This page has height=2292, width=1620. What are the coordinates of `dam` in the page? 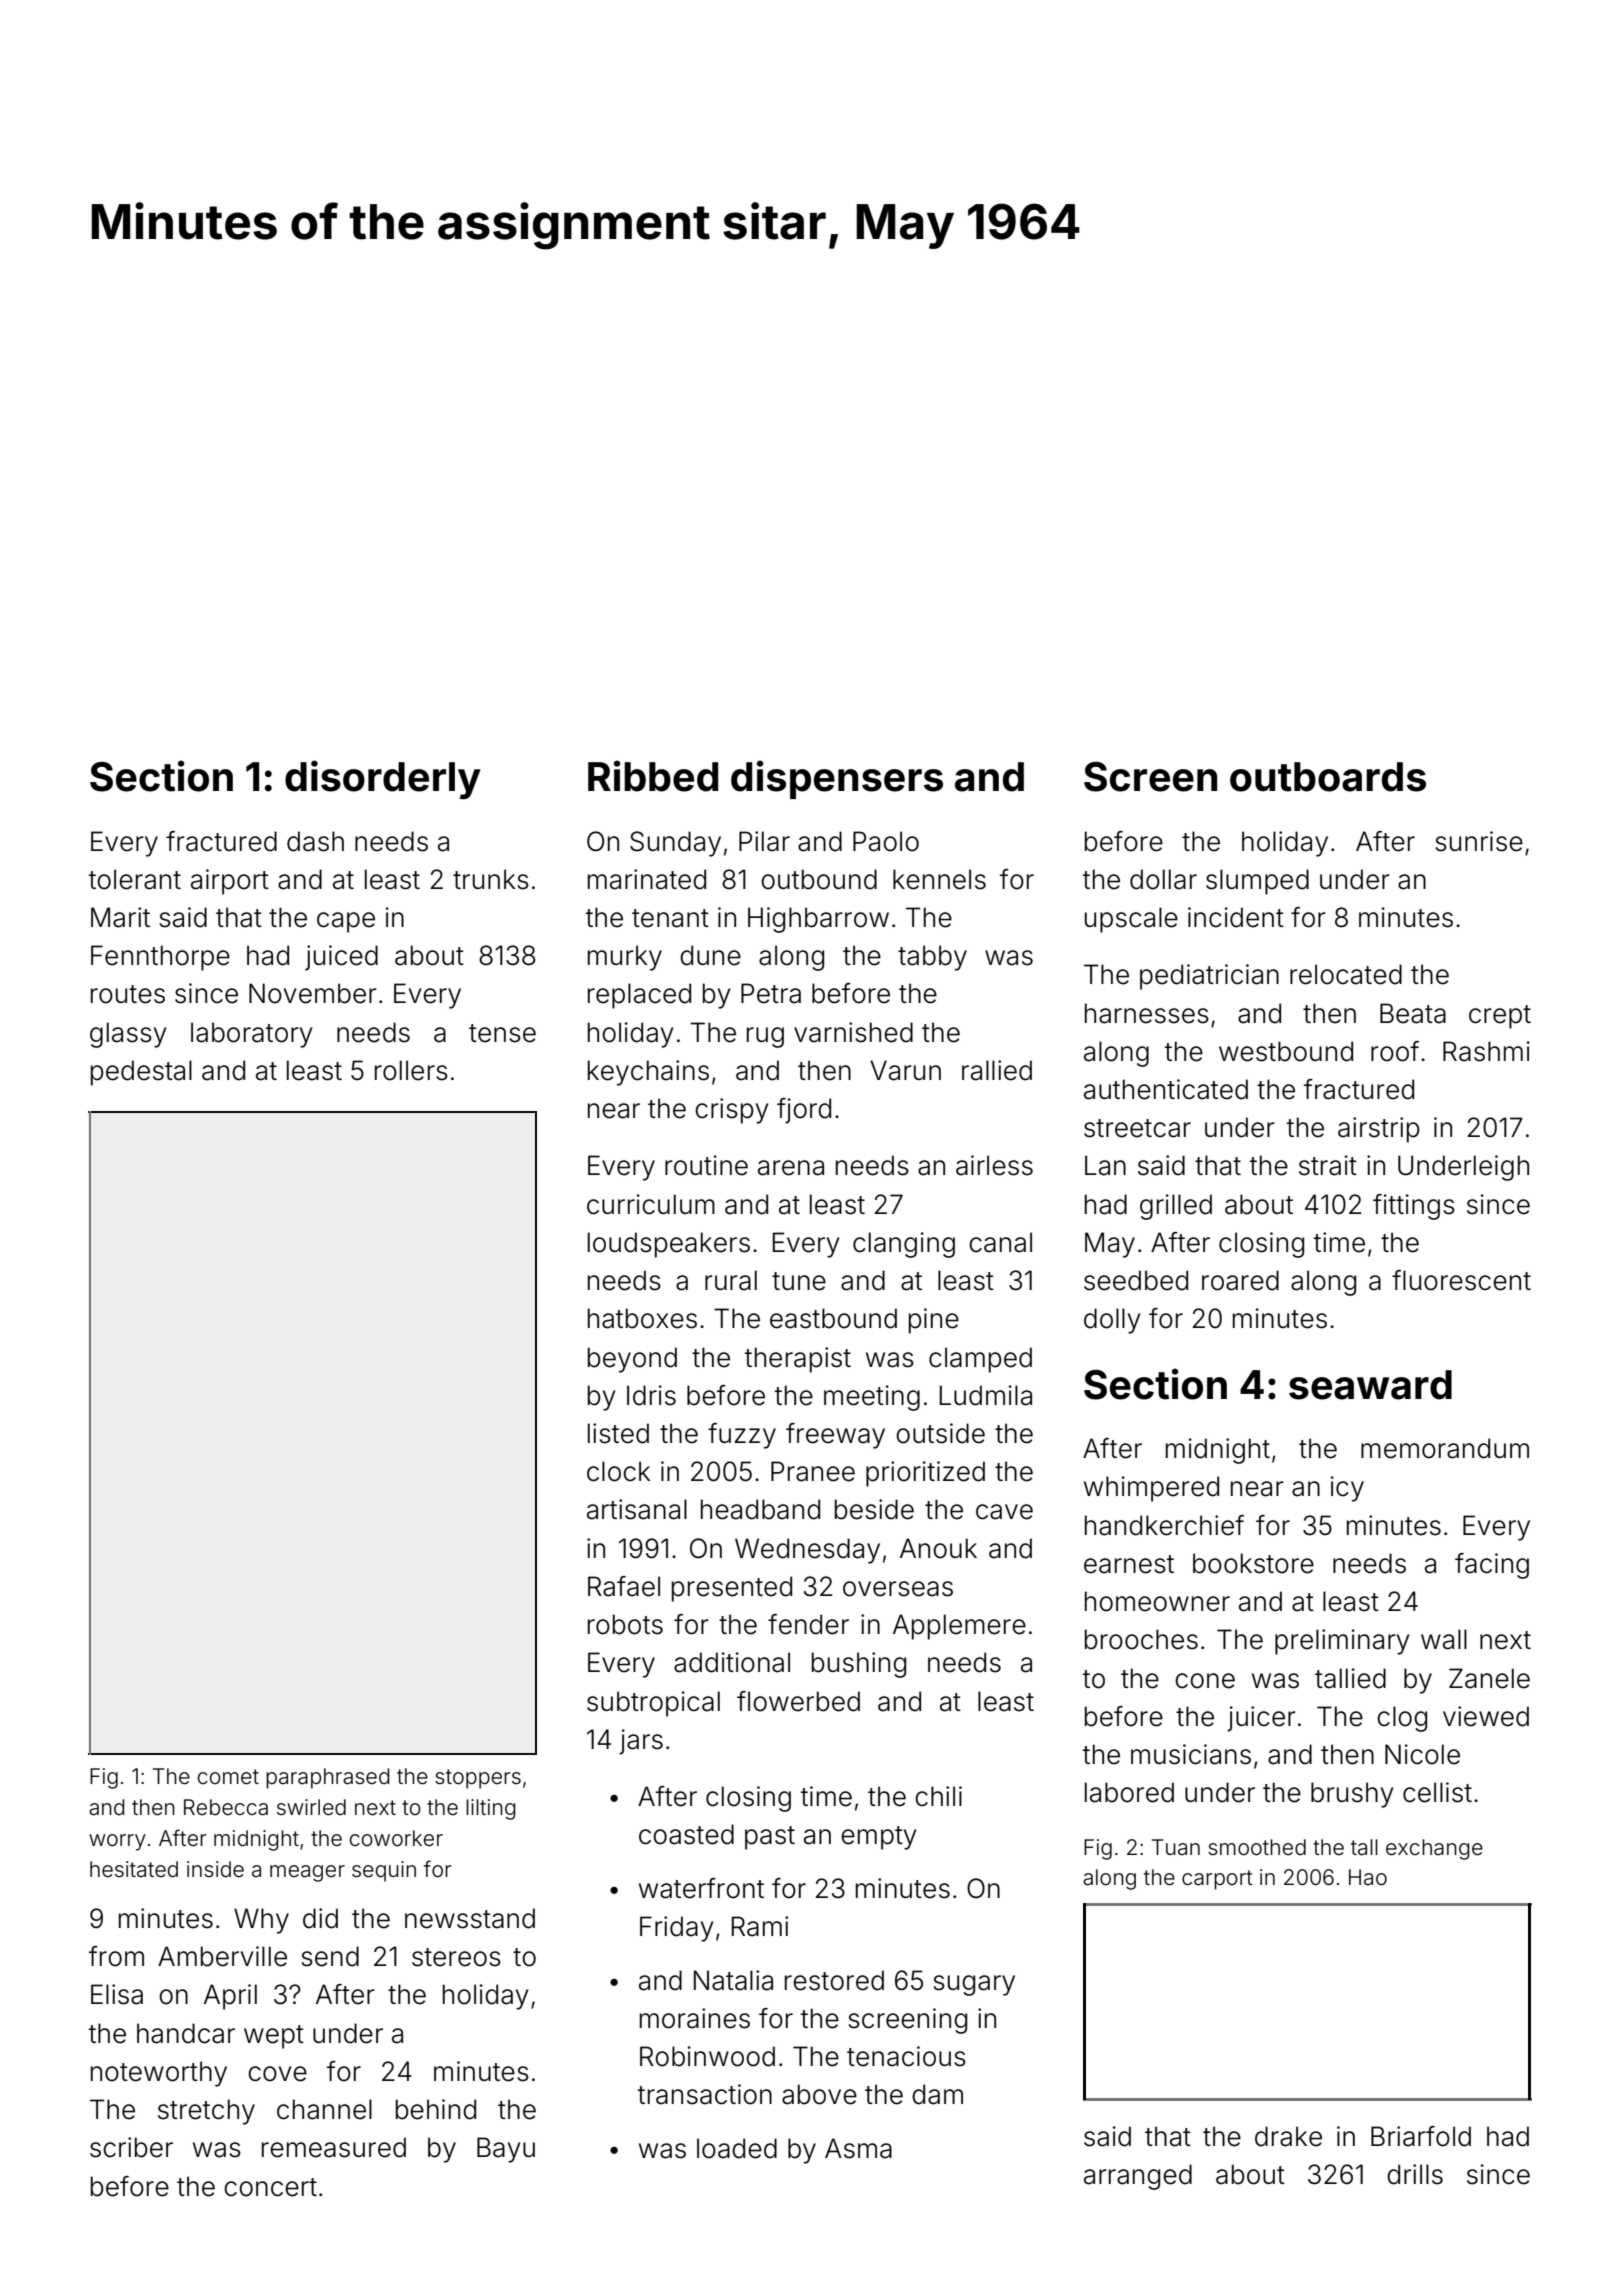 It's located at (937, 2094).
